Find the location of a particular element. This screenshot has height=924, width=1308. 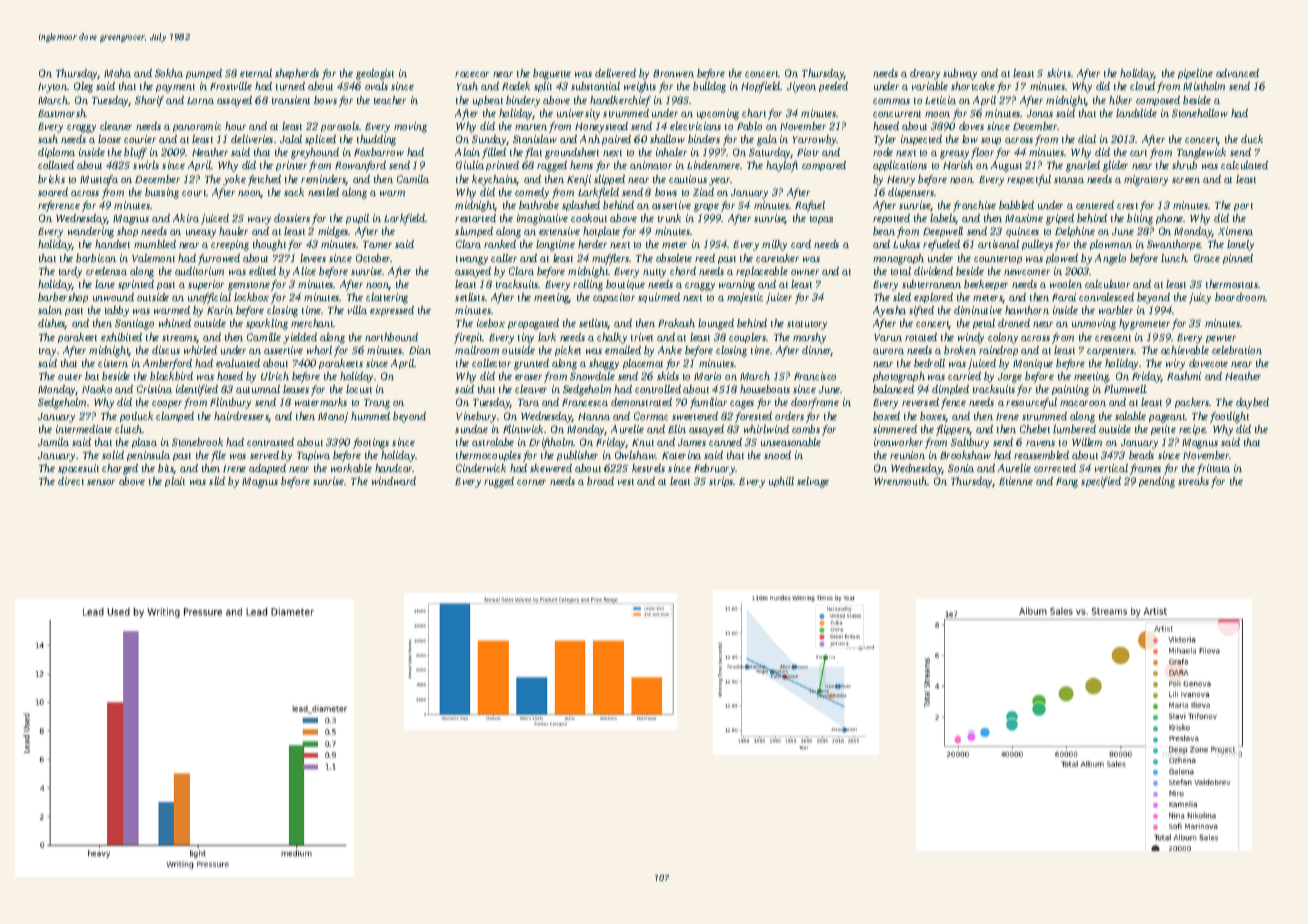

Stonehollow is located at coordinates (1200, 113).
